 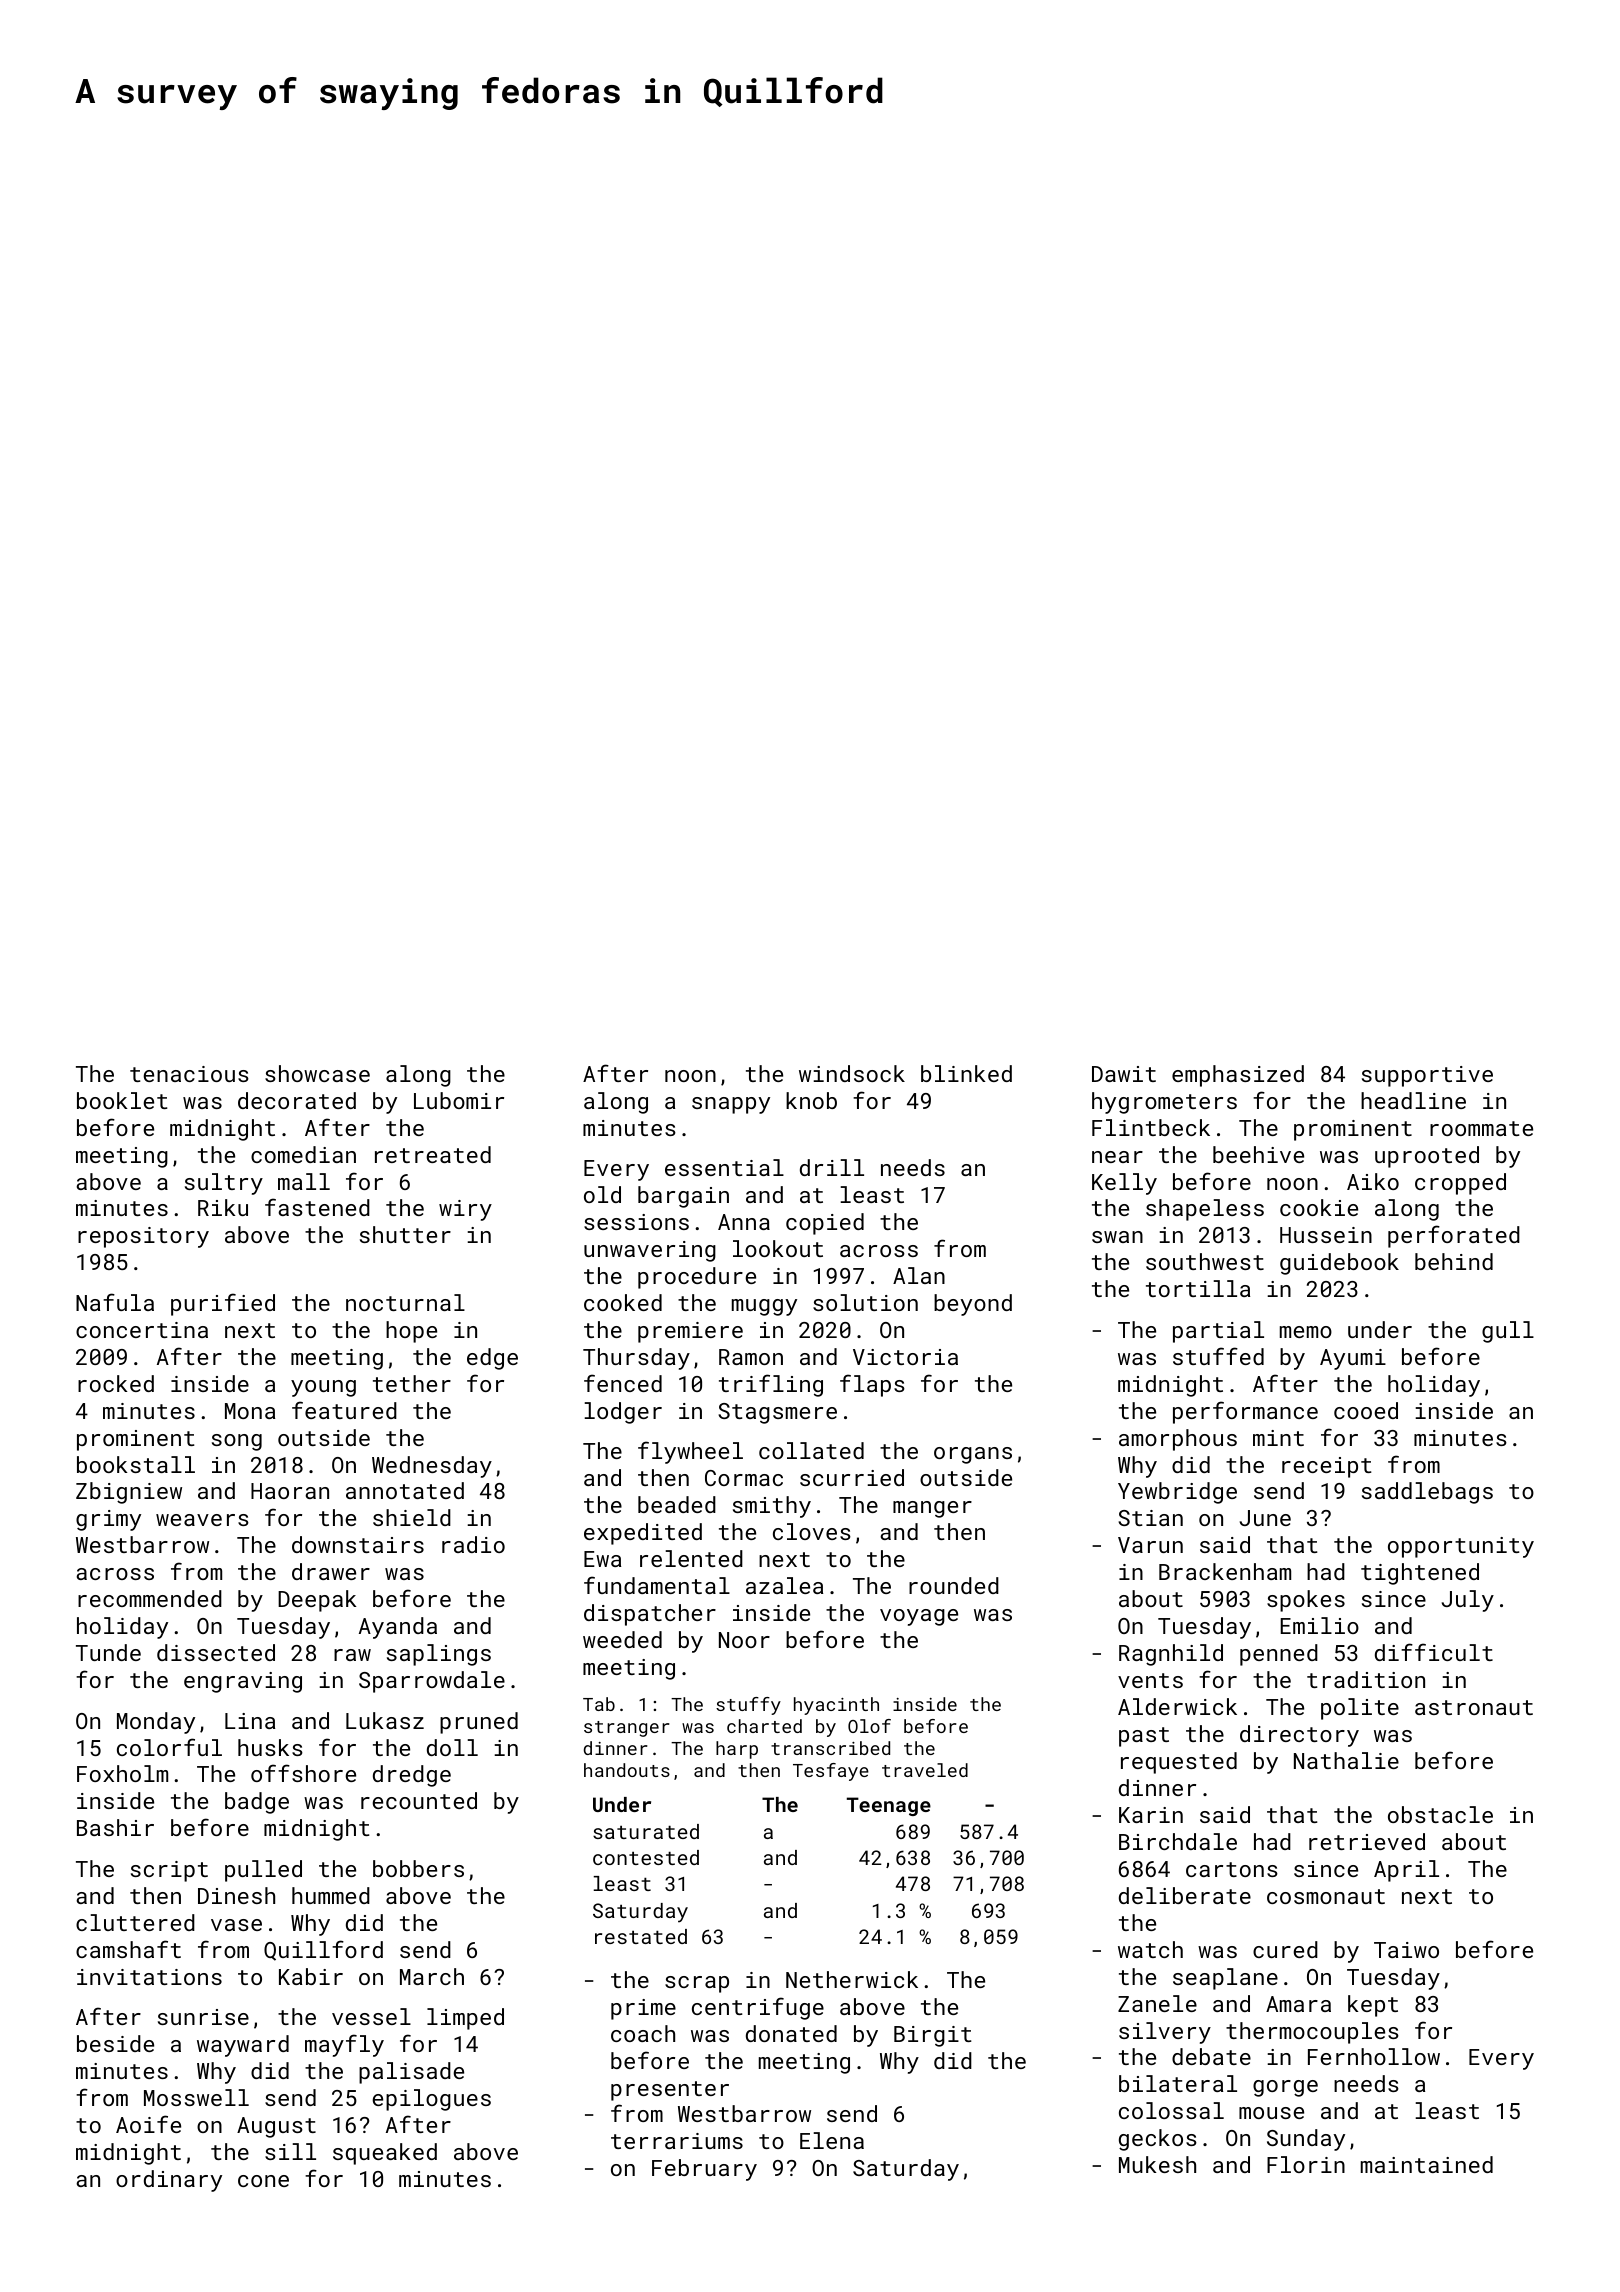 What do you see at coordinates (317, 1073) in the screenshot?
I see `showcase` at bounding box center [317, 1073].
